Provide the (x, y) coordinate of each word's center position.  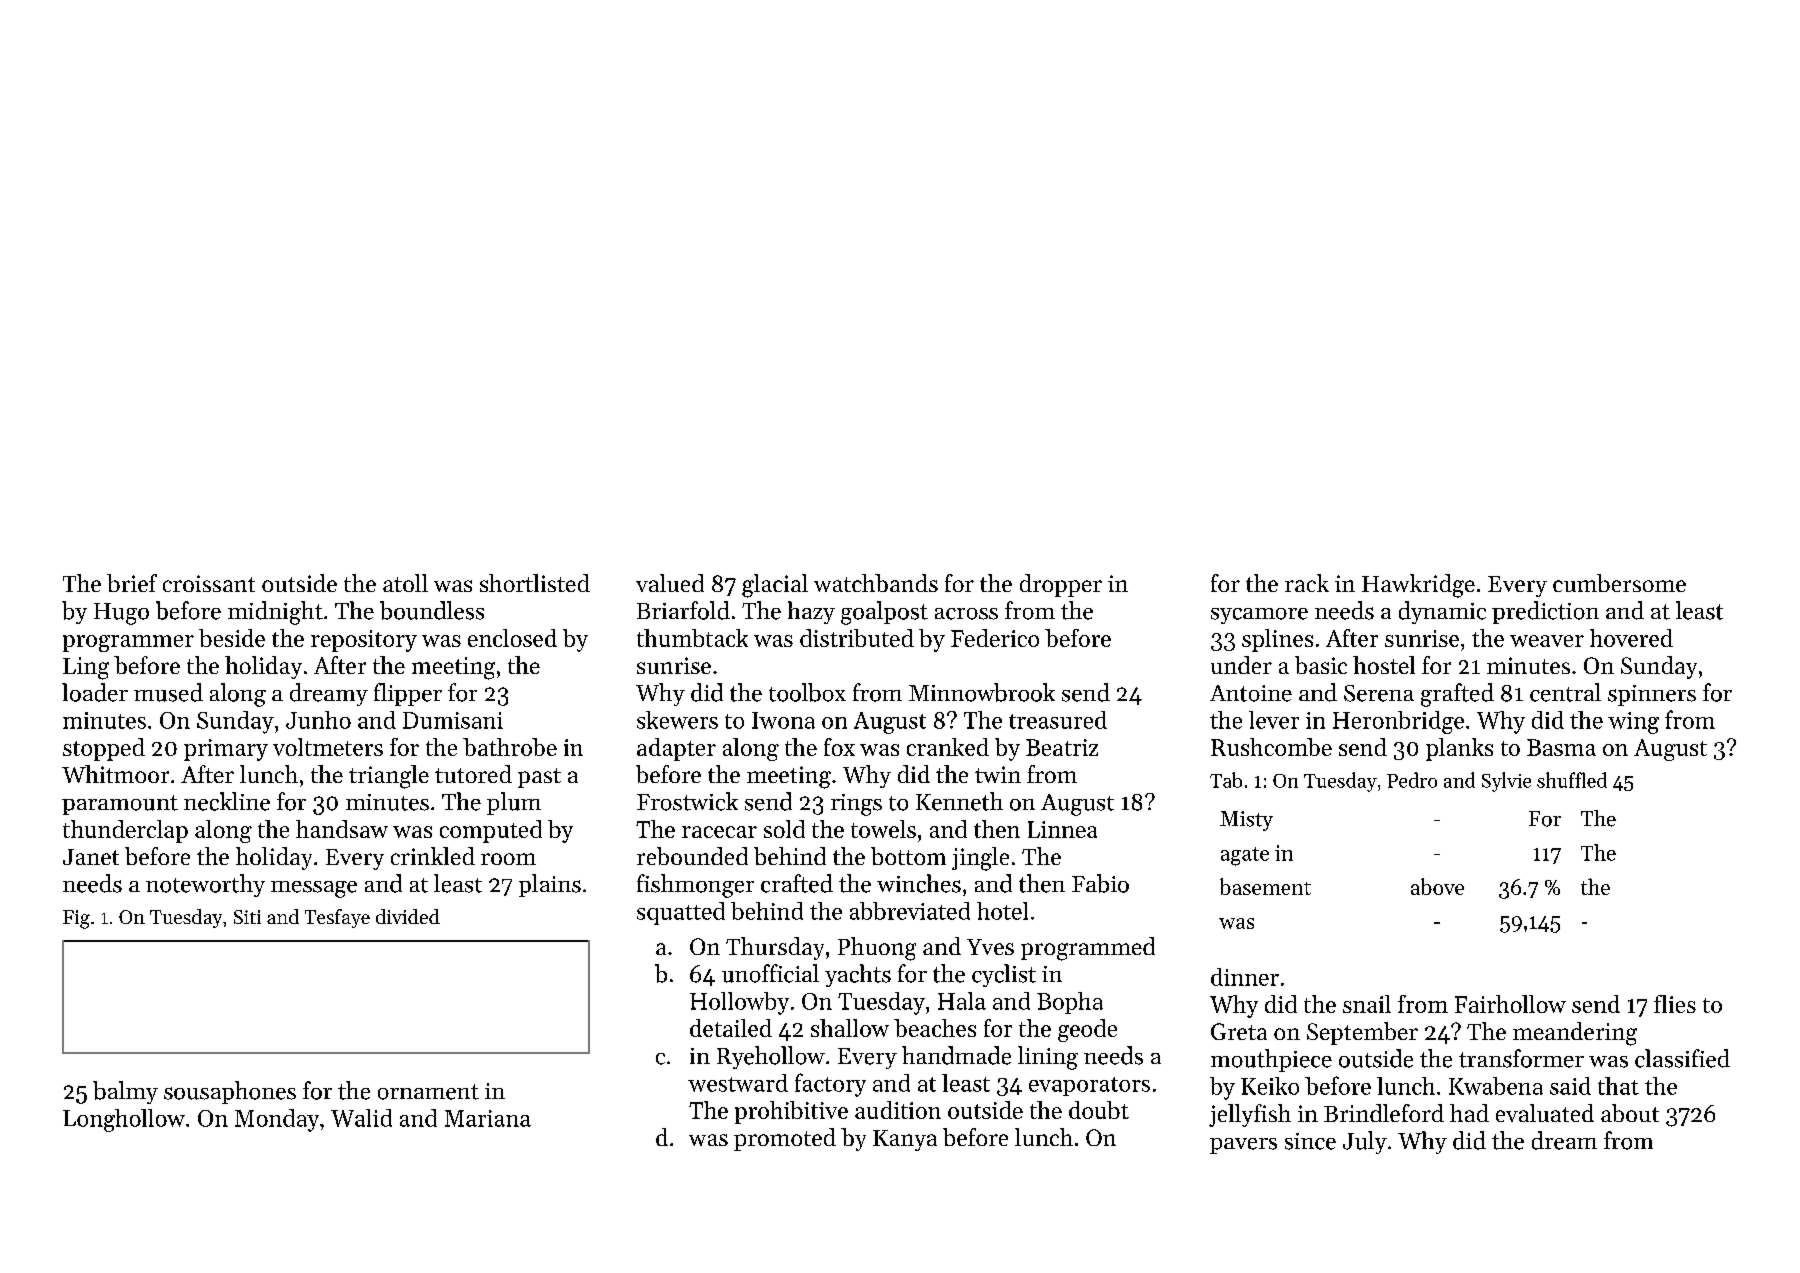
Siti (247, 917)
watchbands (876, 583)
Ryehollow (771, 1057)
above (1437, 886)
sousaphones (230, 1092)
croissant (209, 583)
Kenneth (959, 801)
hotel (1002, 911)
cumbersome (1619, 583)
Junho (318, 720)
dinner (1245, 977)
